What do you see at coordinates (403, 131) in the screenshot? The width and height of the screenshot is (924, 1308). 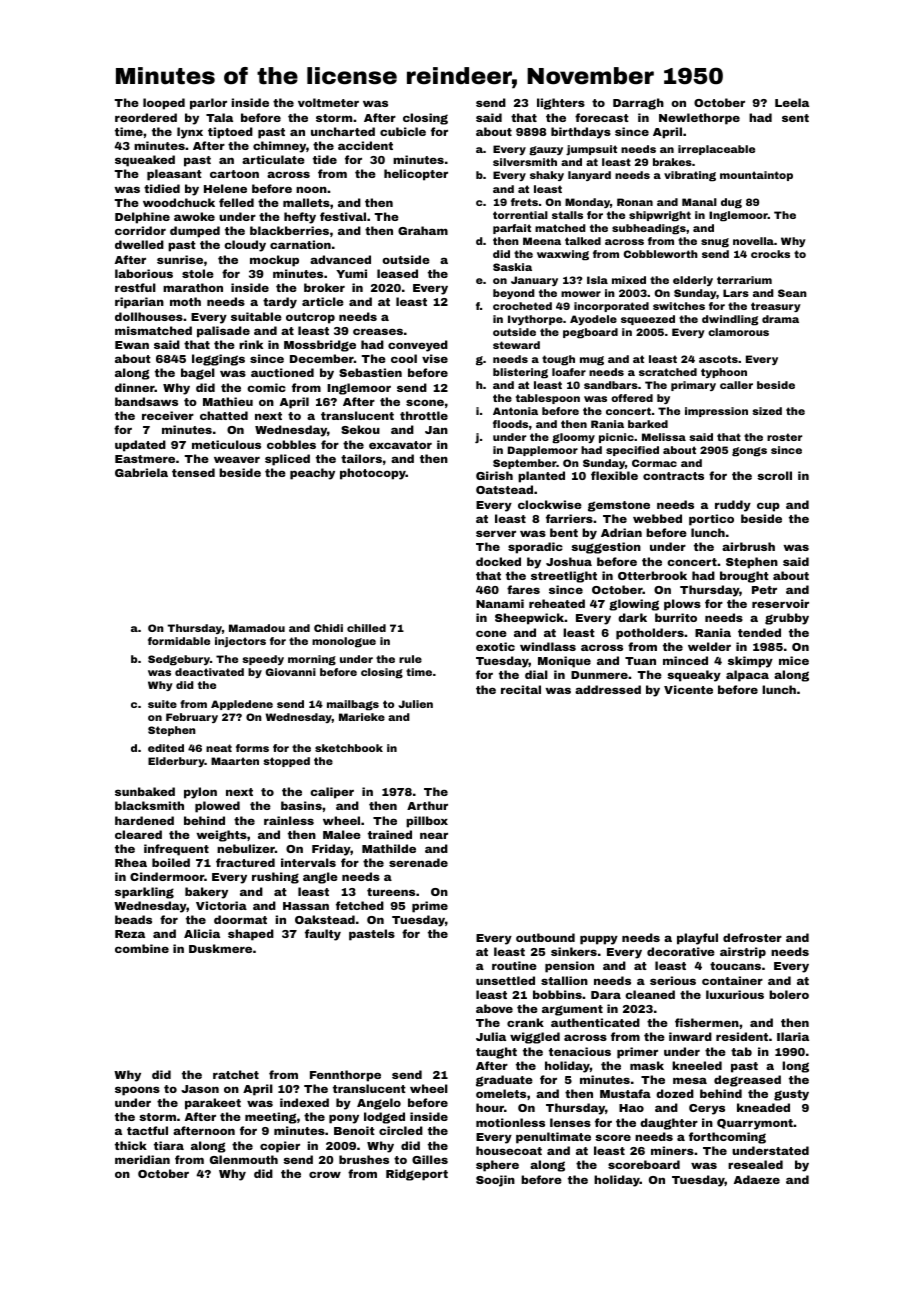 I see `cubicle` at bounding box center [403, 131].
